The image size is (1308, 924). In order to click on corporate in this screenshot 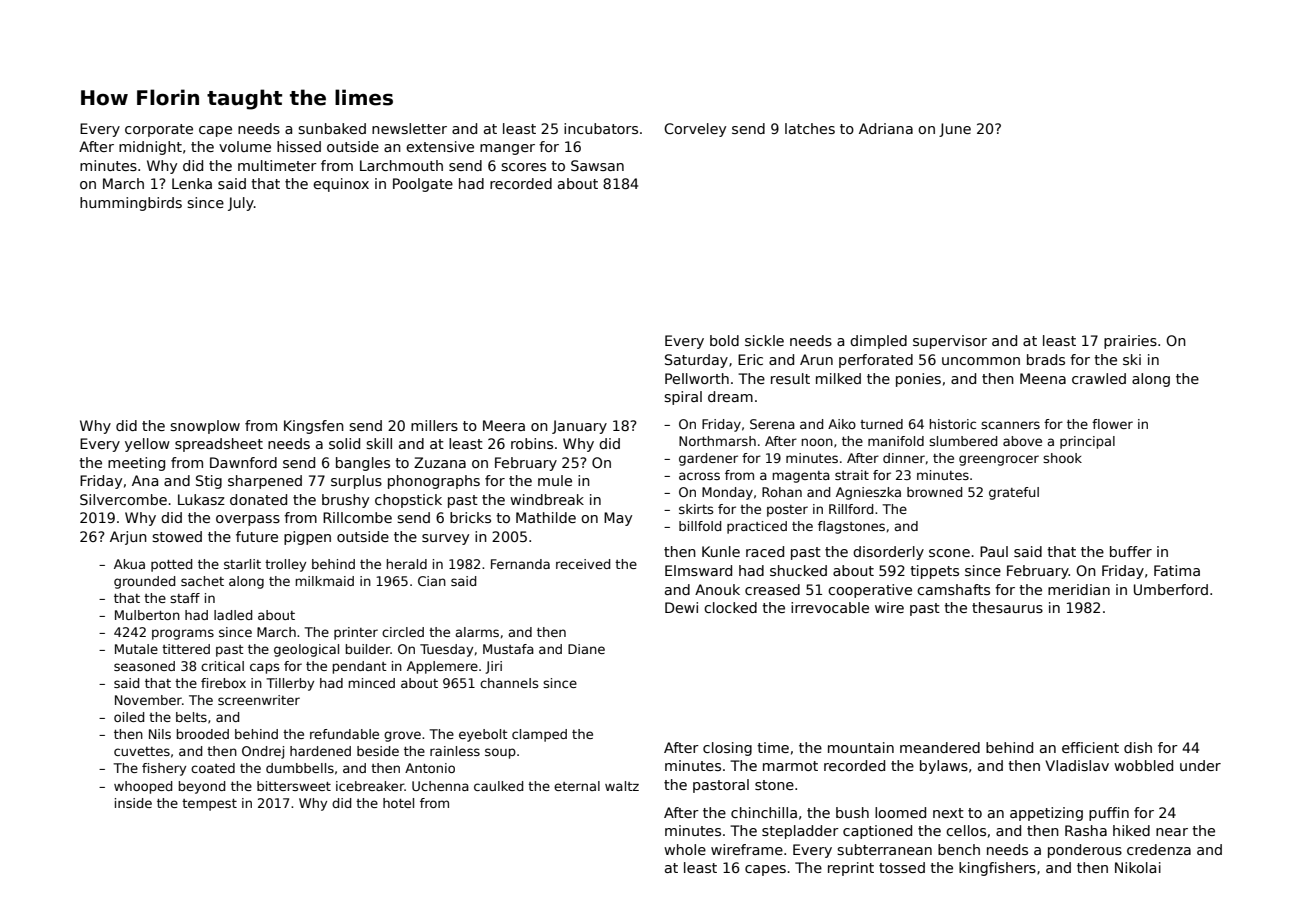, I will do `click(159, 130)`.
